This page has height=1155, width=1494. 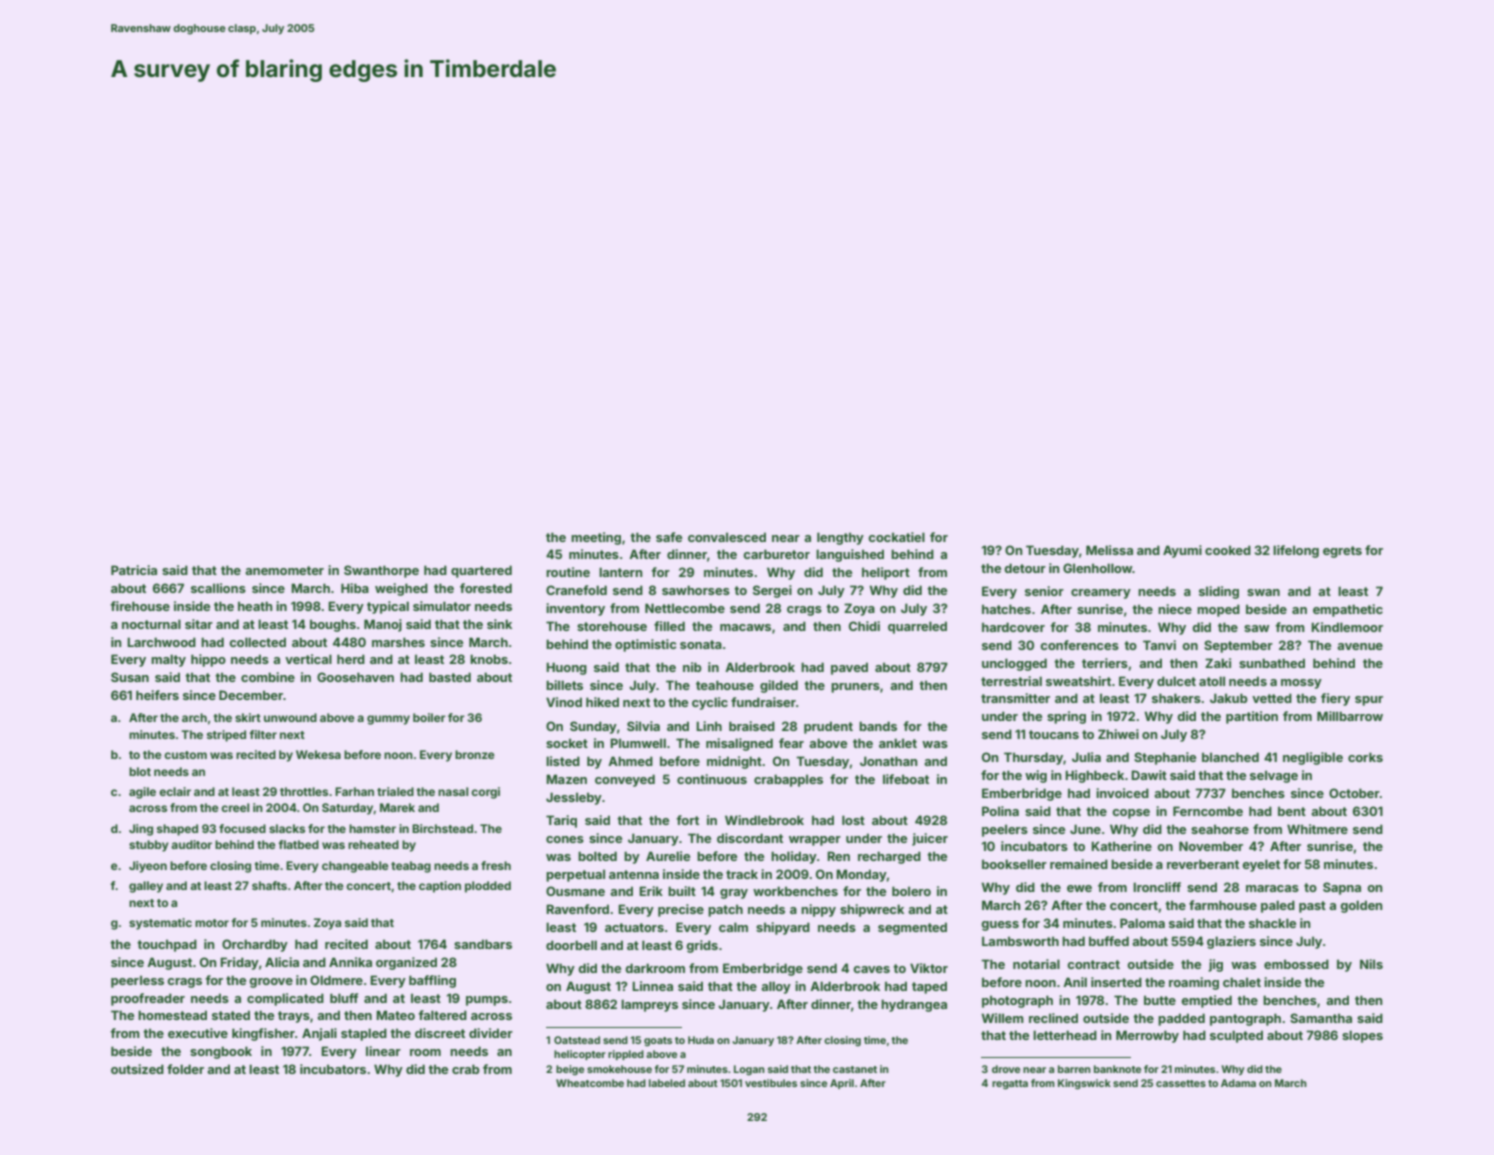 What do you see at coordinates (137, 981) in the page?
I see `peerless` at bounding box center [137, 981].
